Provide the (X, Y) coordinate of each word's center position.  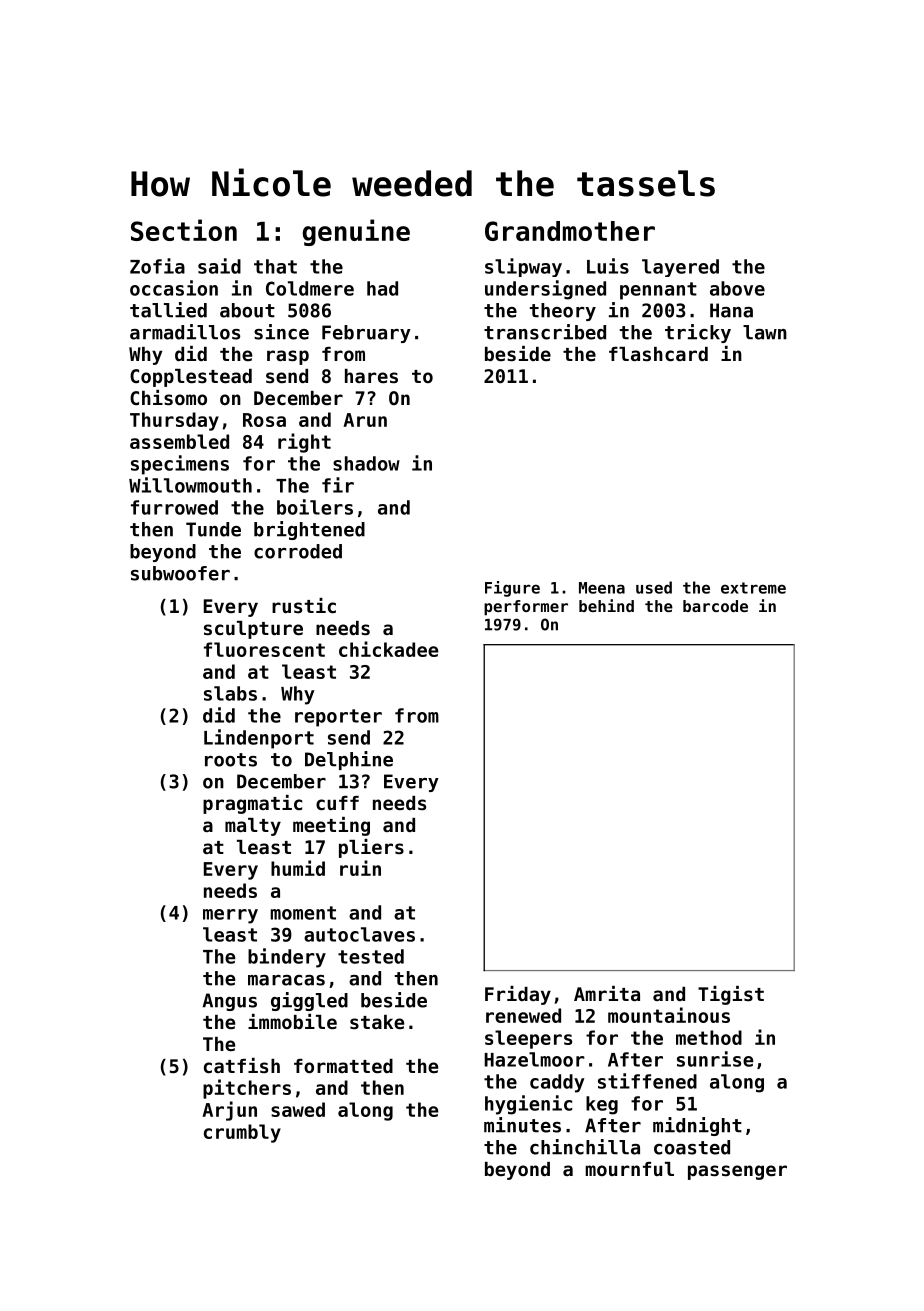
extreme (753, 588)
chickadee (388, 649)
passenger (737, 1172)
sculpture (253, 630)
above (737, 288)
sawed (298, 1109)
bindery (287, 958)
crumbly (242, 1133)
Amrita (607, 993)
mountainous (669, 1015)
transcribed (545, 332)
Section (184, 230)
